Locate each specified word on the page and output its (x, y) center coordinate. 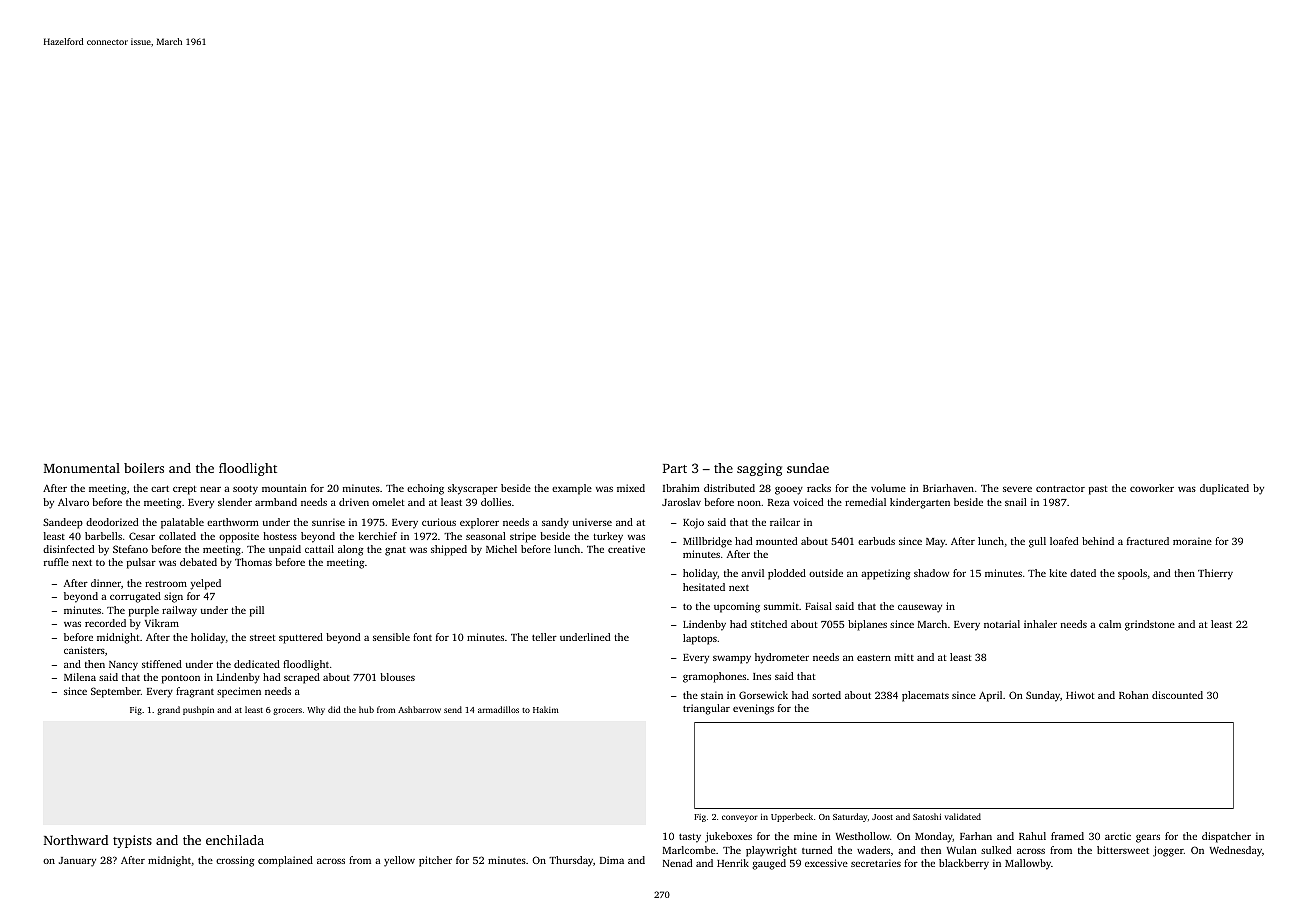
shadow (931, 573)
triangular (706, 709)
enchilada (235, 840)
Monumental (82, 468)
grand (168, 710)
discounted (1177, 695)
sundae (808, 468)
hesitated (704, 587)
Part (675, 468)
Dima (612, 860)
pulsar (141, 563)
